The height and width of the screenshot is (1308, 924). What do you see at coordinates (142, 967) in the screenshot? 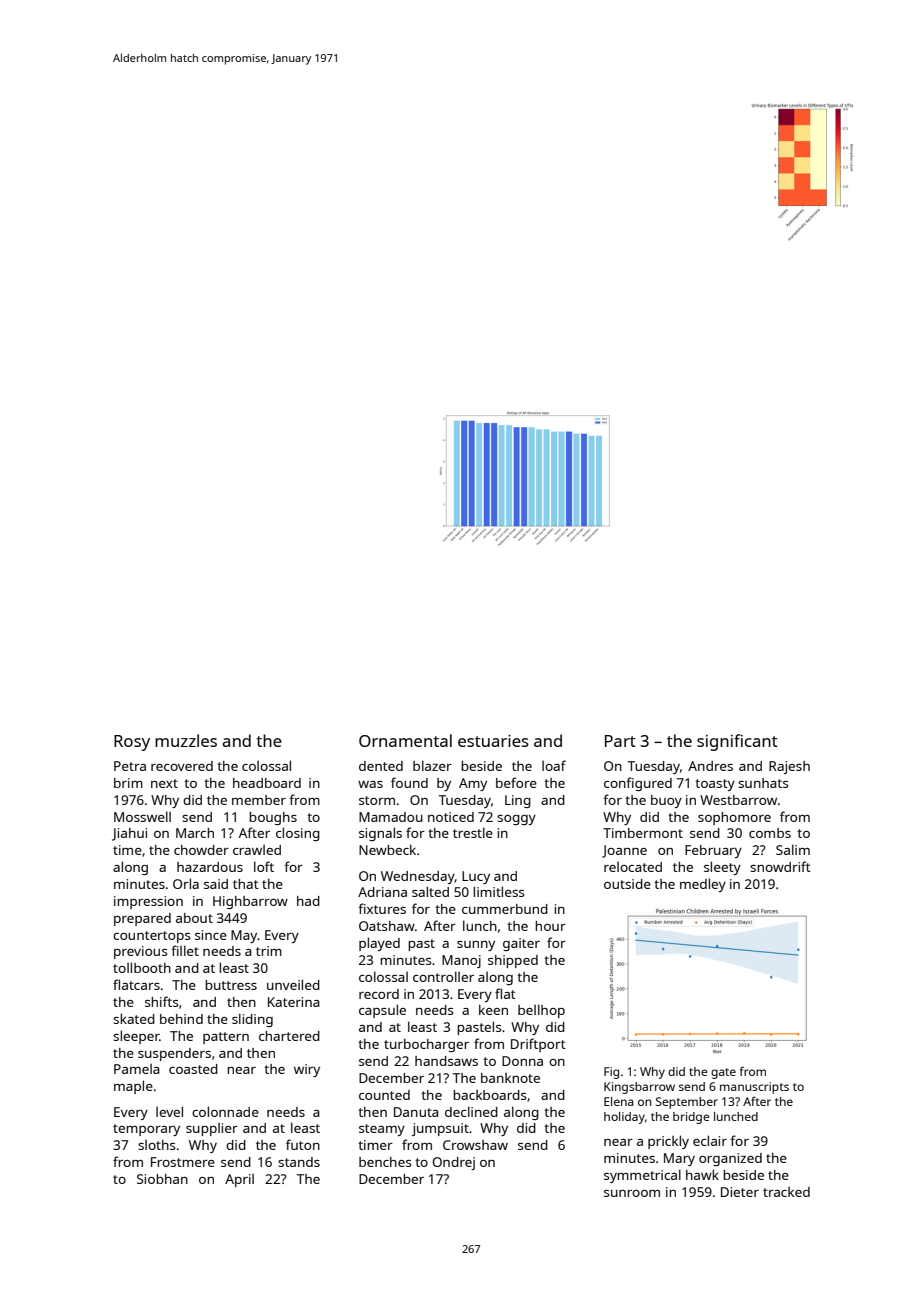
I see `tollbooth` at bounding box center [142, 967].
